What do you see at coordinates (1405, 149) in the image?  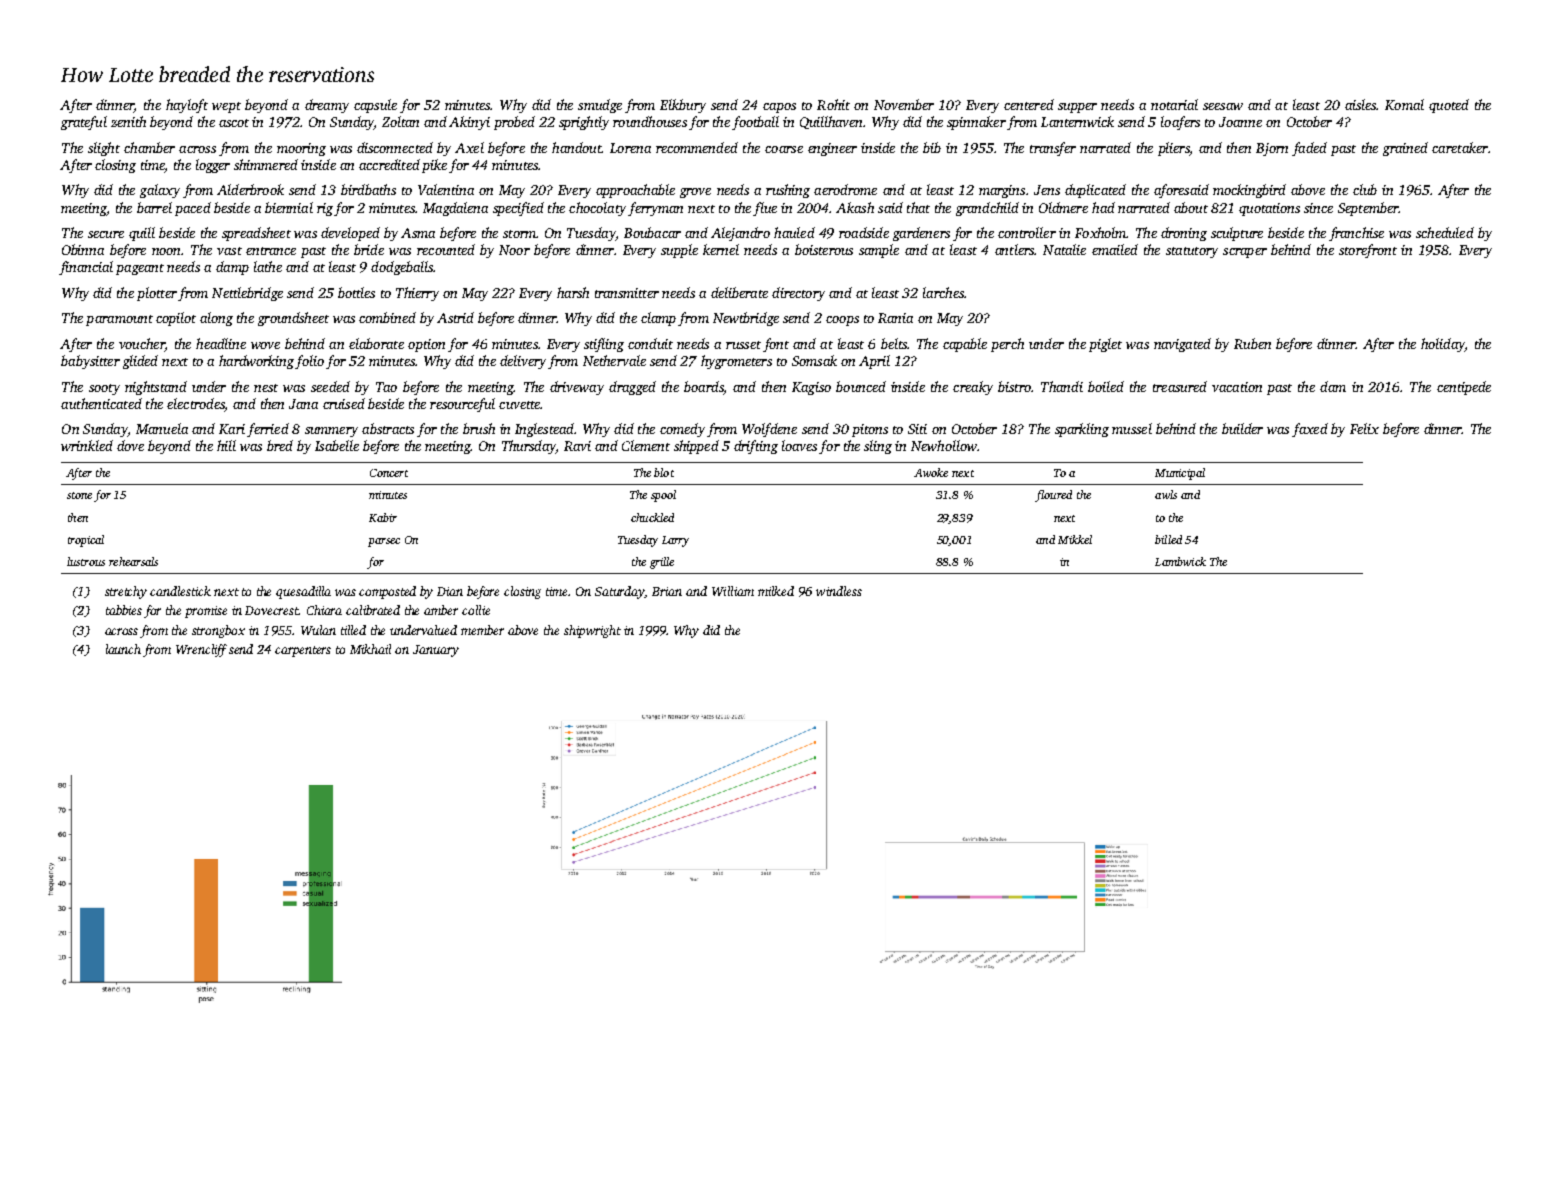 I see `grained` at bounding box center [1405, 149].
